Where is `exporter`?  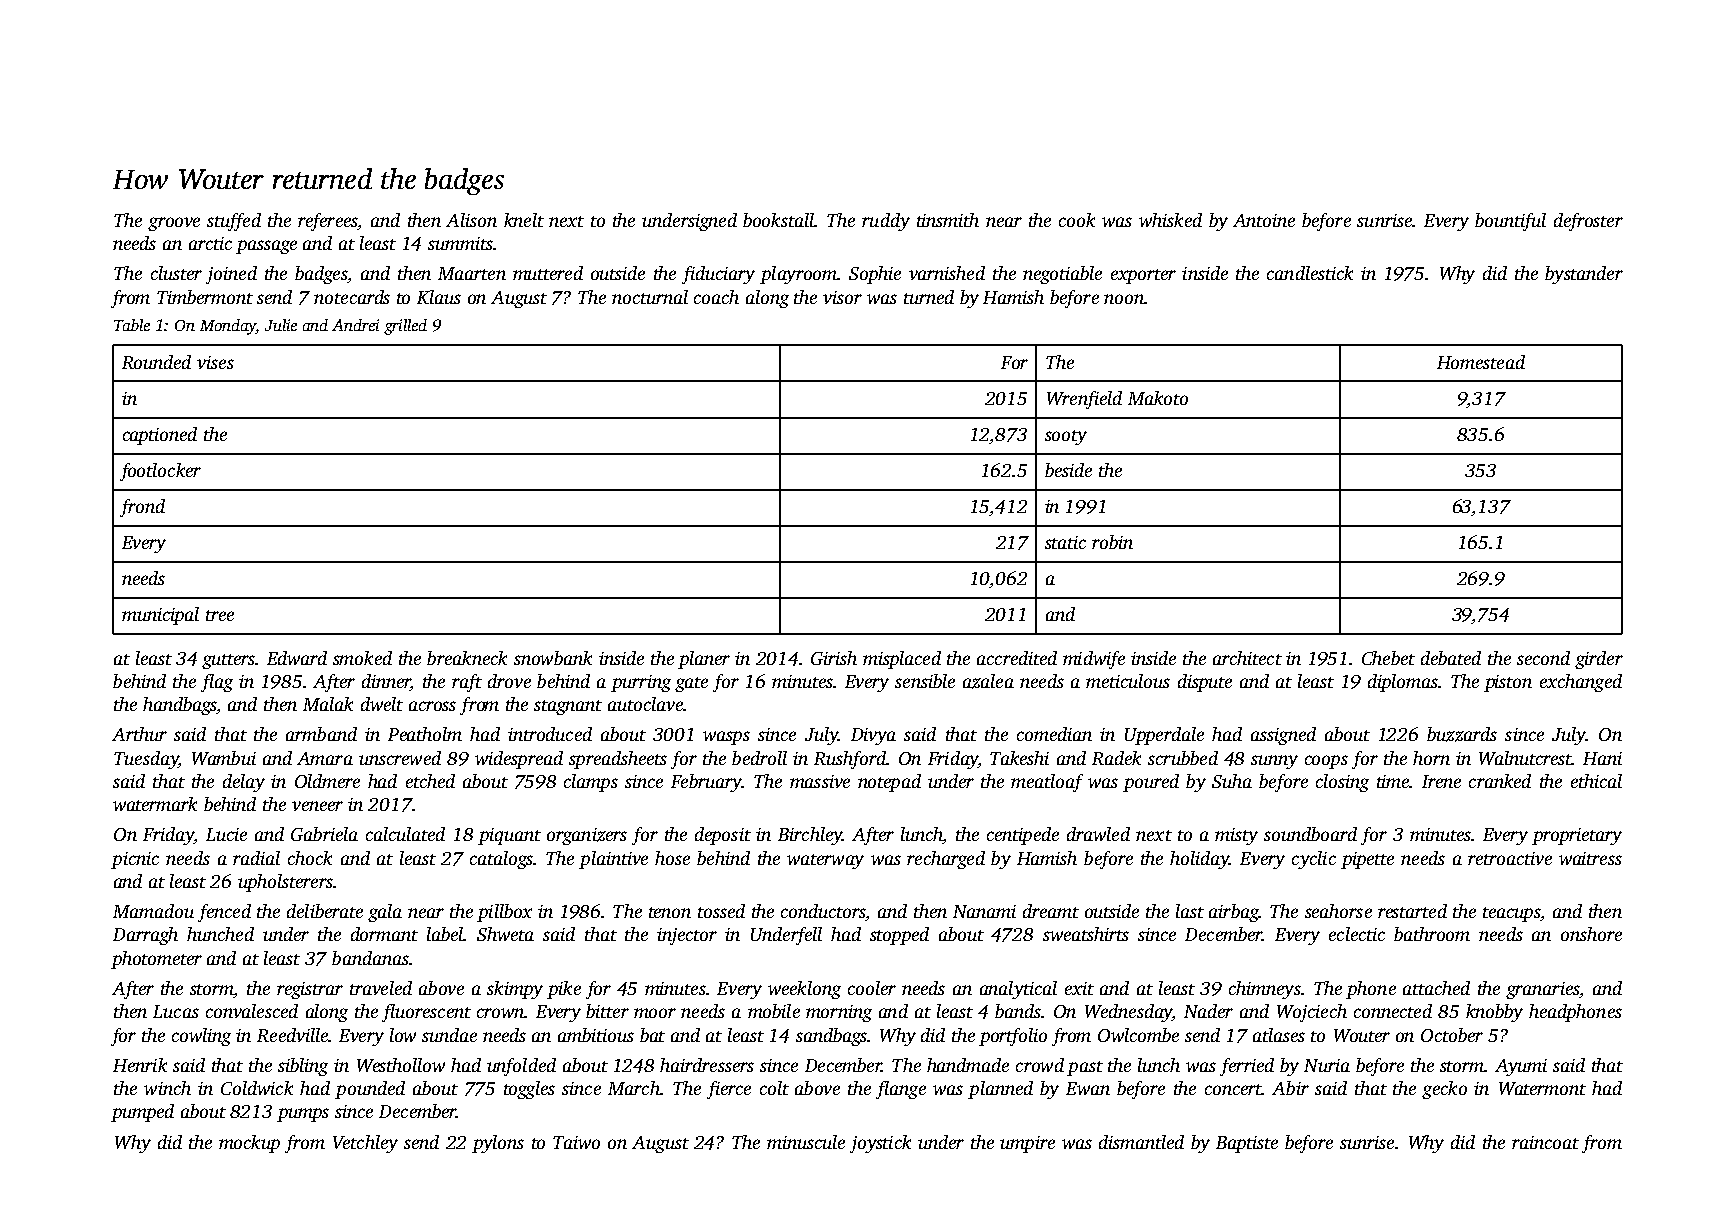
exporter is located at coordinates (1143, 276).
